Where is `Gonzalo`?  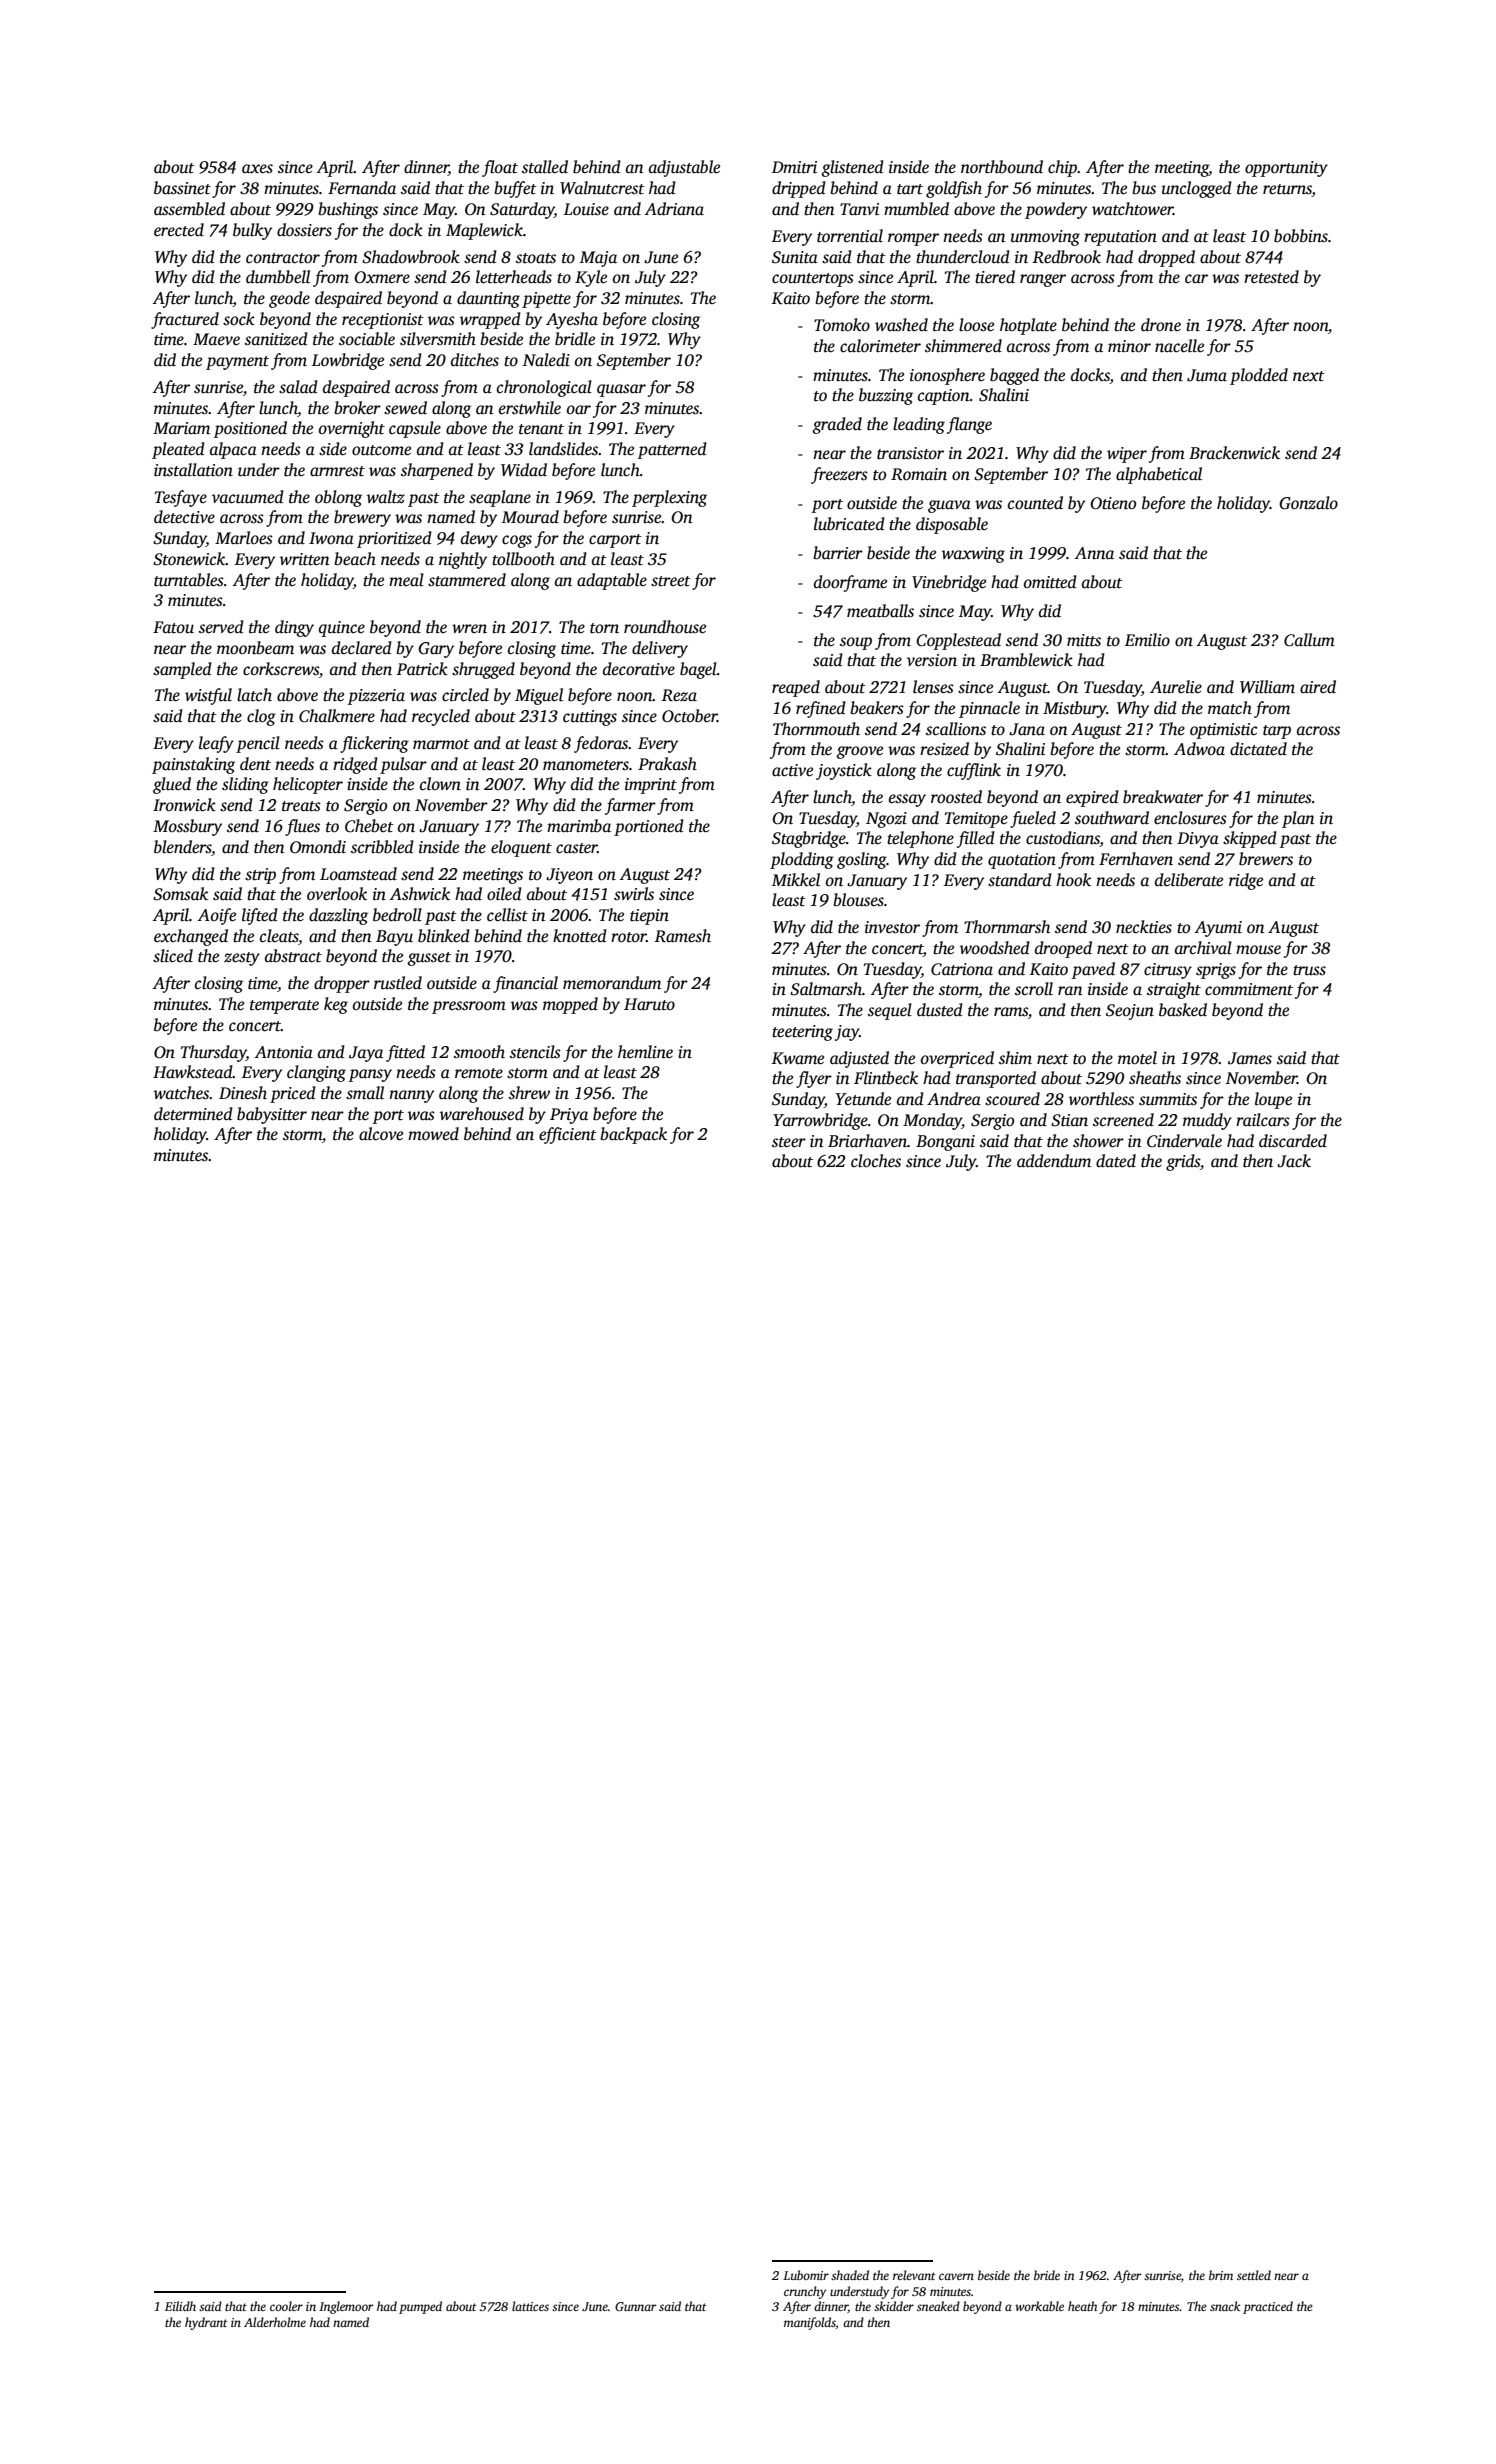 Gonzalo is located at coordinates (1308, 503).
